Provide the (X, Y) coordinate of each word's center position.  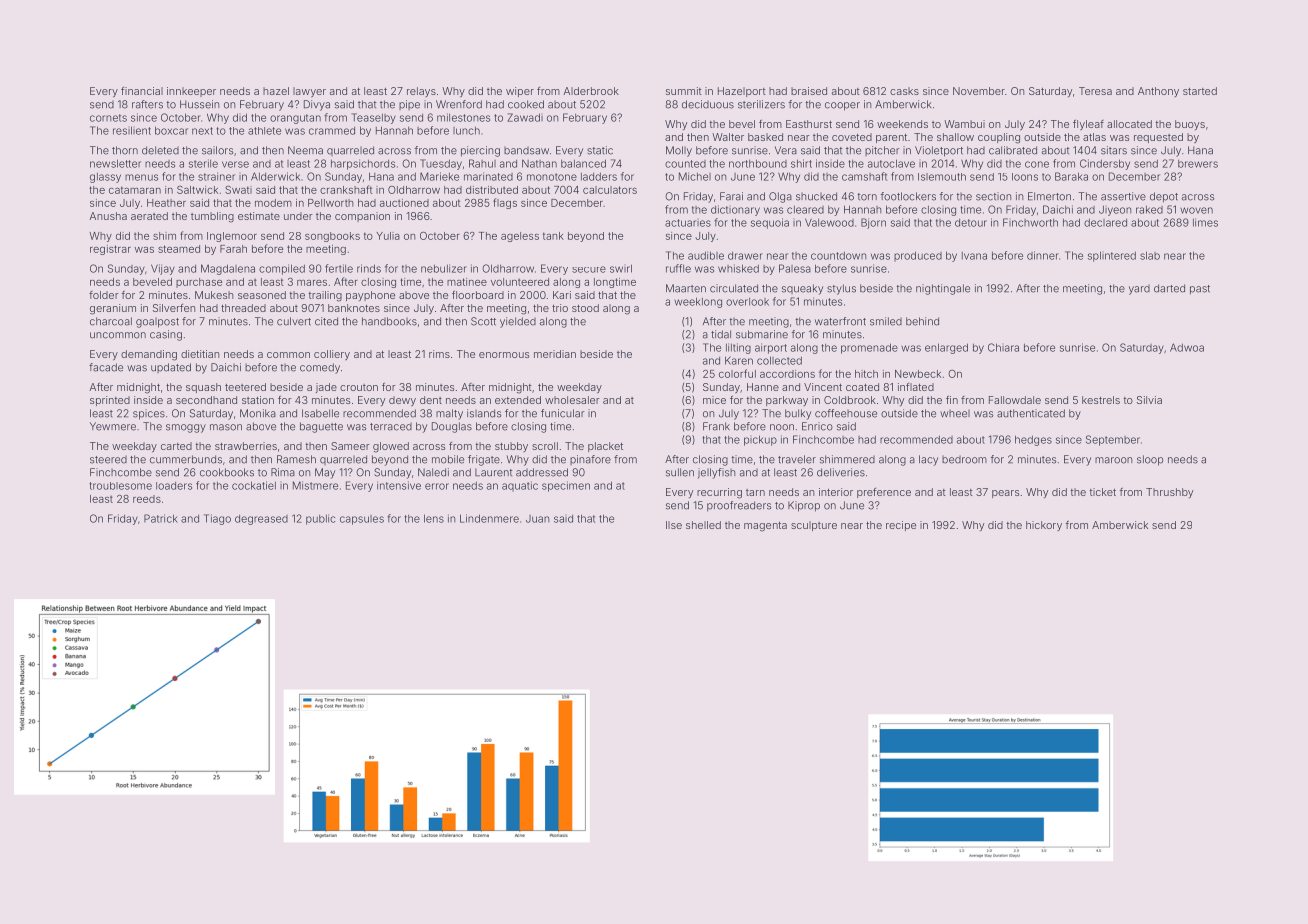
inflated (916, 387)
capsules (362, 520)
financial (142, 91)
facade (106, 367)
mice (714, 400)
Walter (728, 137)
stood (585, 308)
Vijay (163, 269)
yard (1139, 289)
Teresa (1095, 91)
